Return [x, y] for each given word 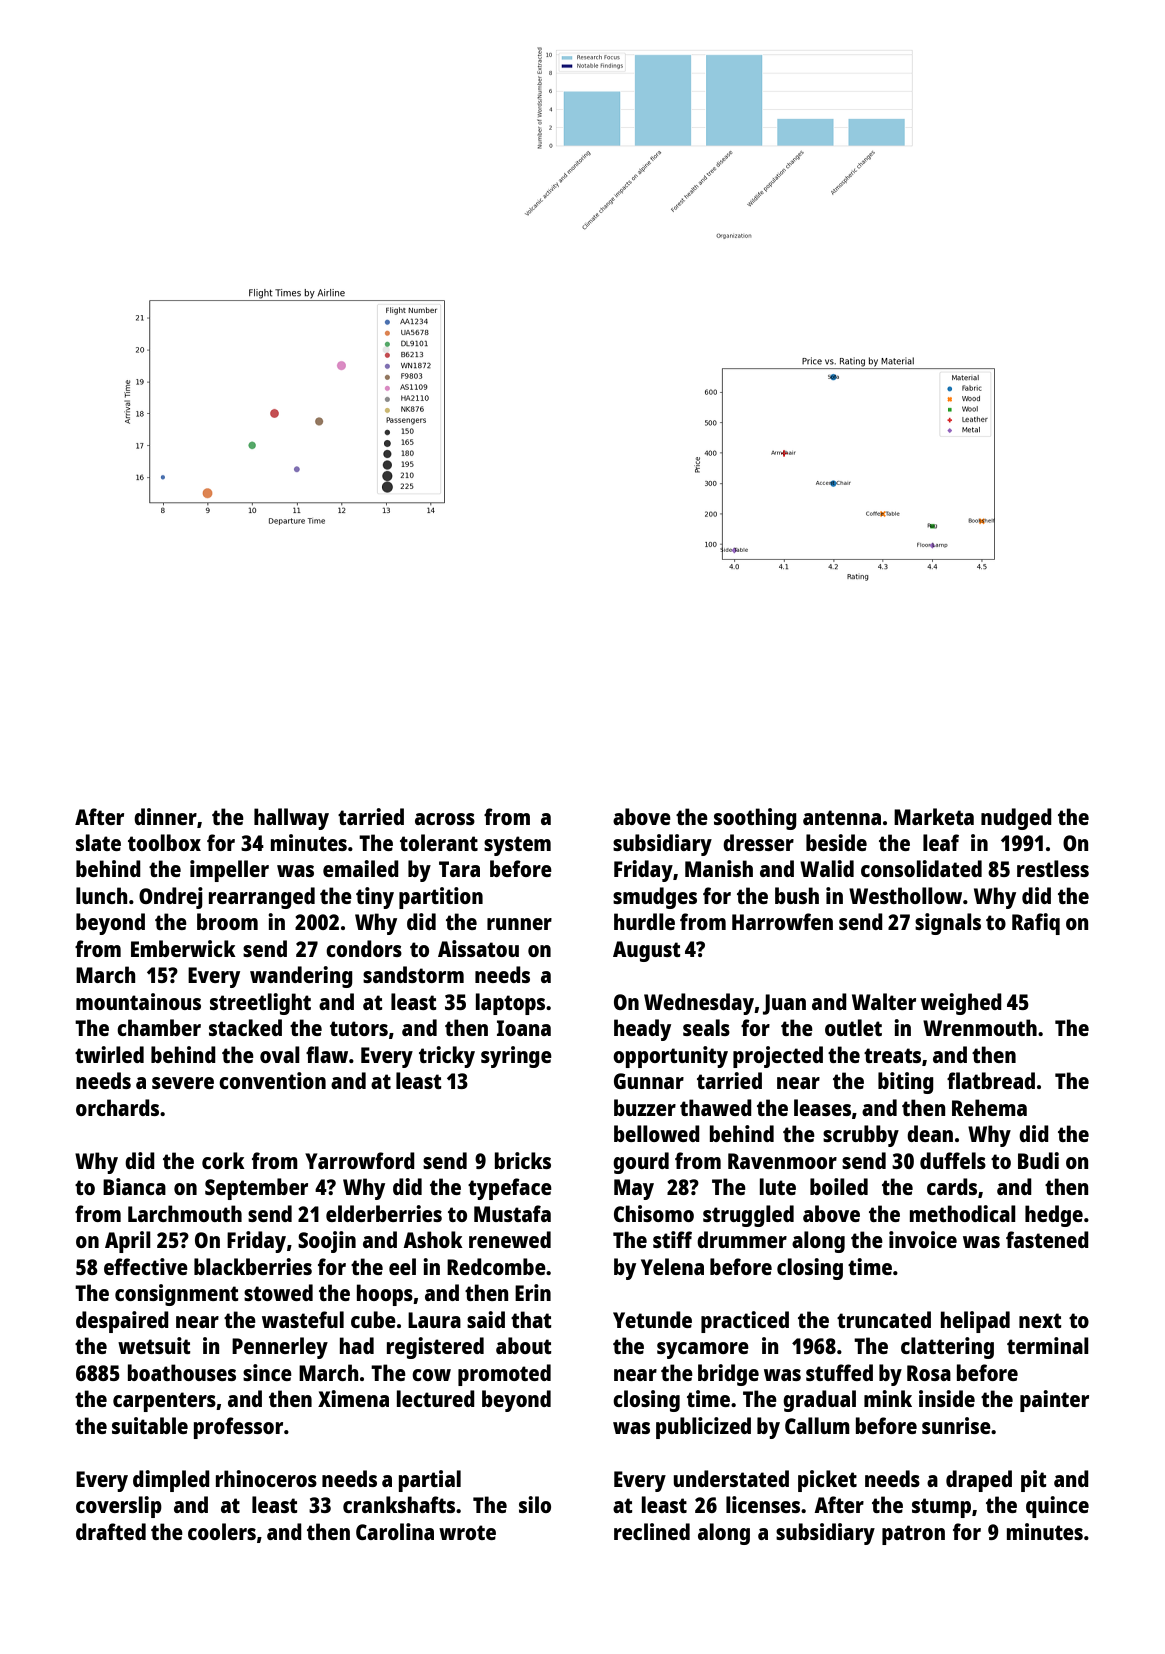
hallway [291, 819]
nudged [1016, 819]
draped [979, 1481]
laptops [510, 1004]
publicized [703, 1428]
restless [1053, 868]
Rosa [929, 1373]
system [517, 846]
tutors [359, 1028]
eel [402, 1266]
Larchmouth [185, 1213]
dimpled [171, 1481]
